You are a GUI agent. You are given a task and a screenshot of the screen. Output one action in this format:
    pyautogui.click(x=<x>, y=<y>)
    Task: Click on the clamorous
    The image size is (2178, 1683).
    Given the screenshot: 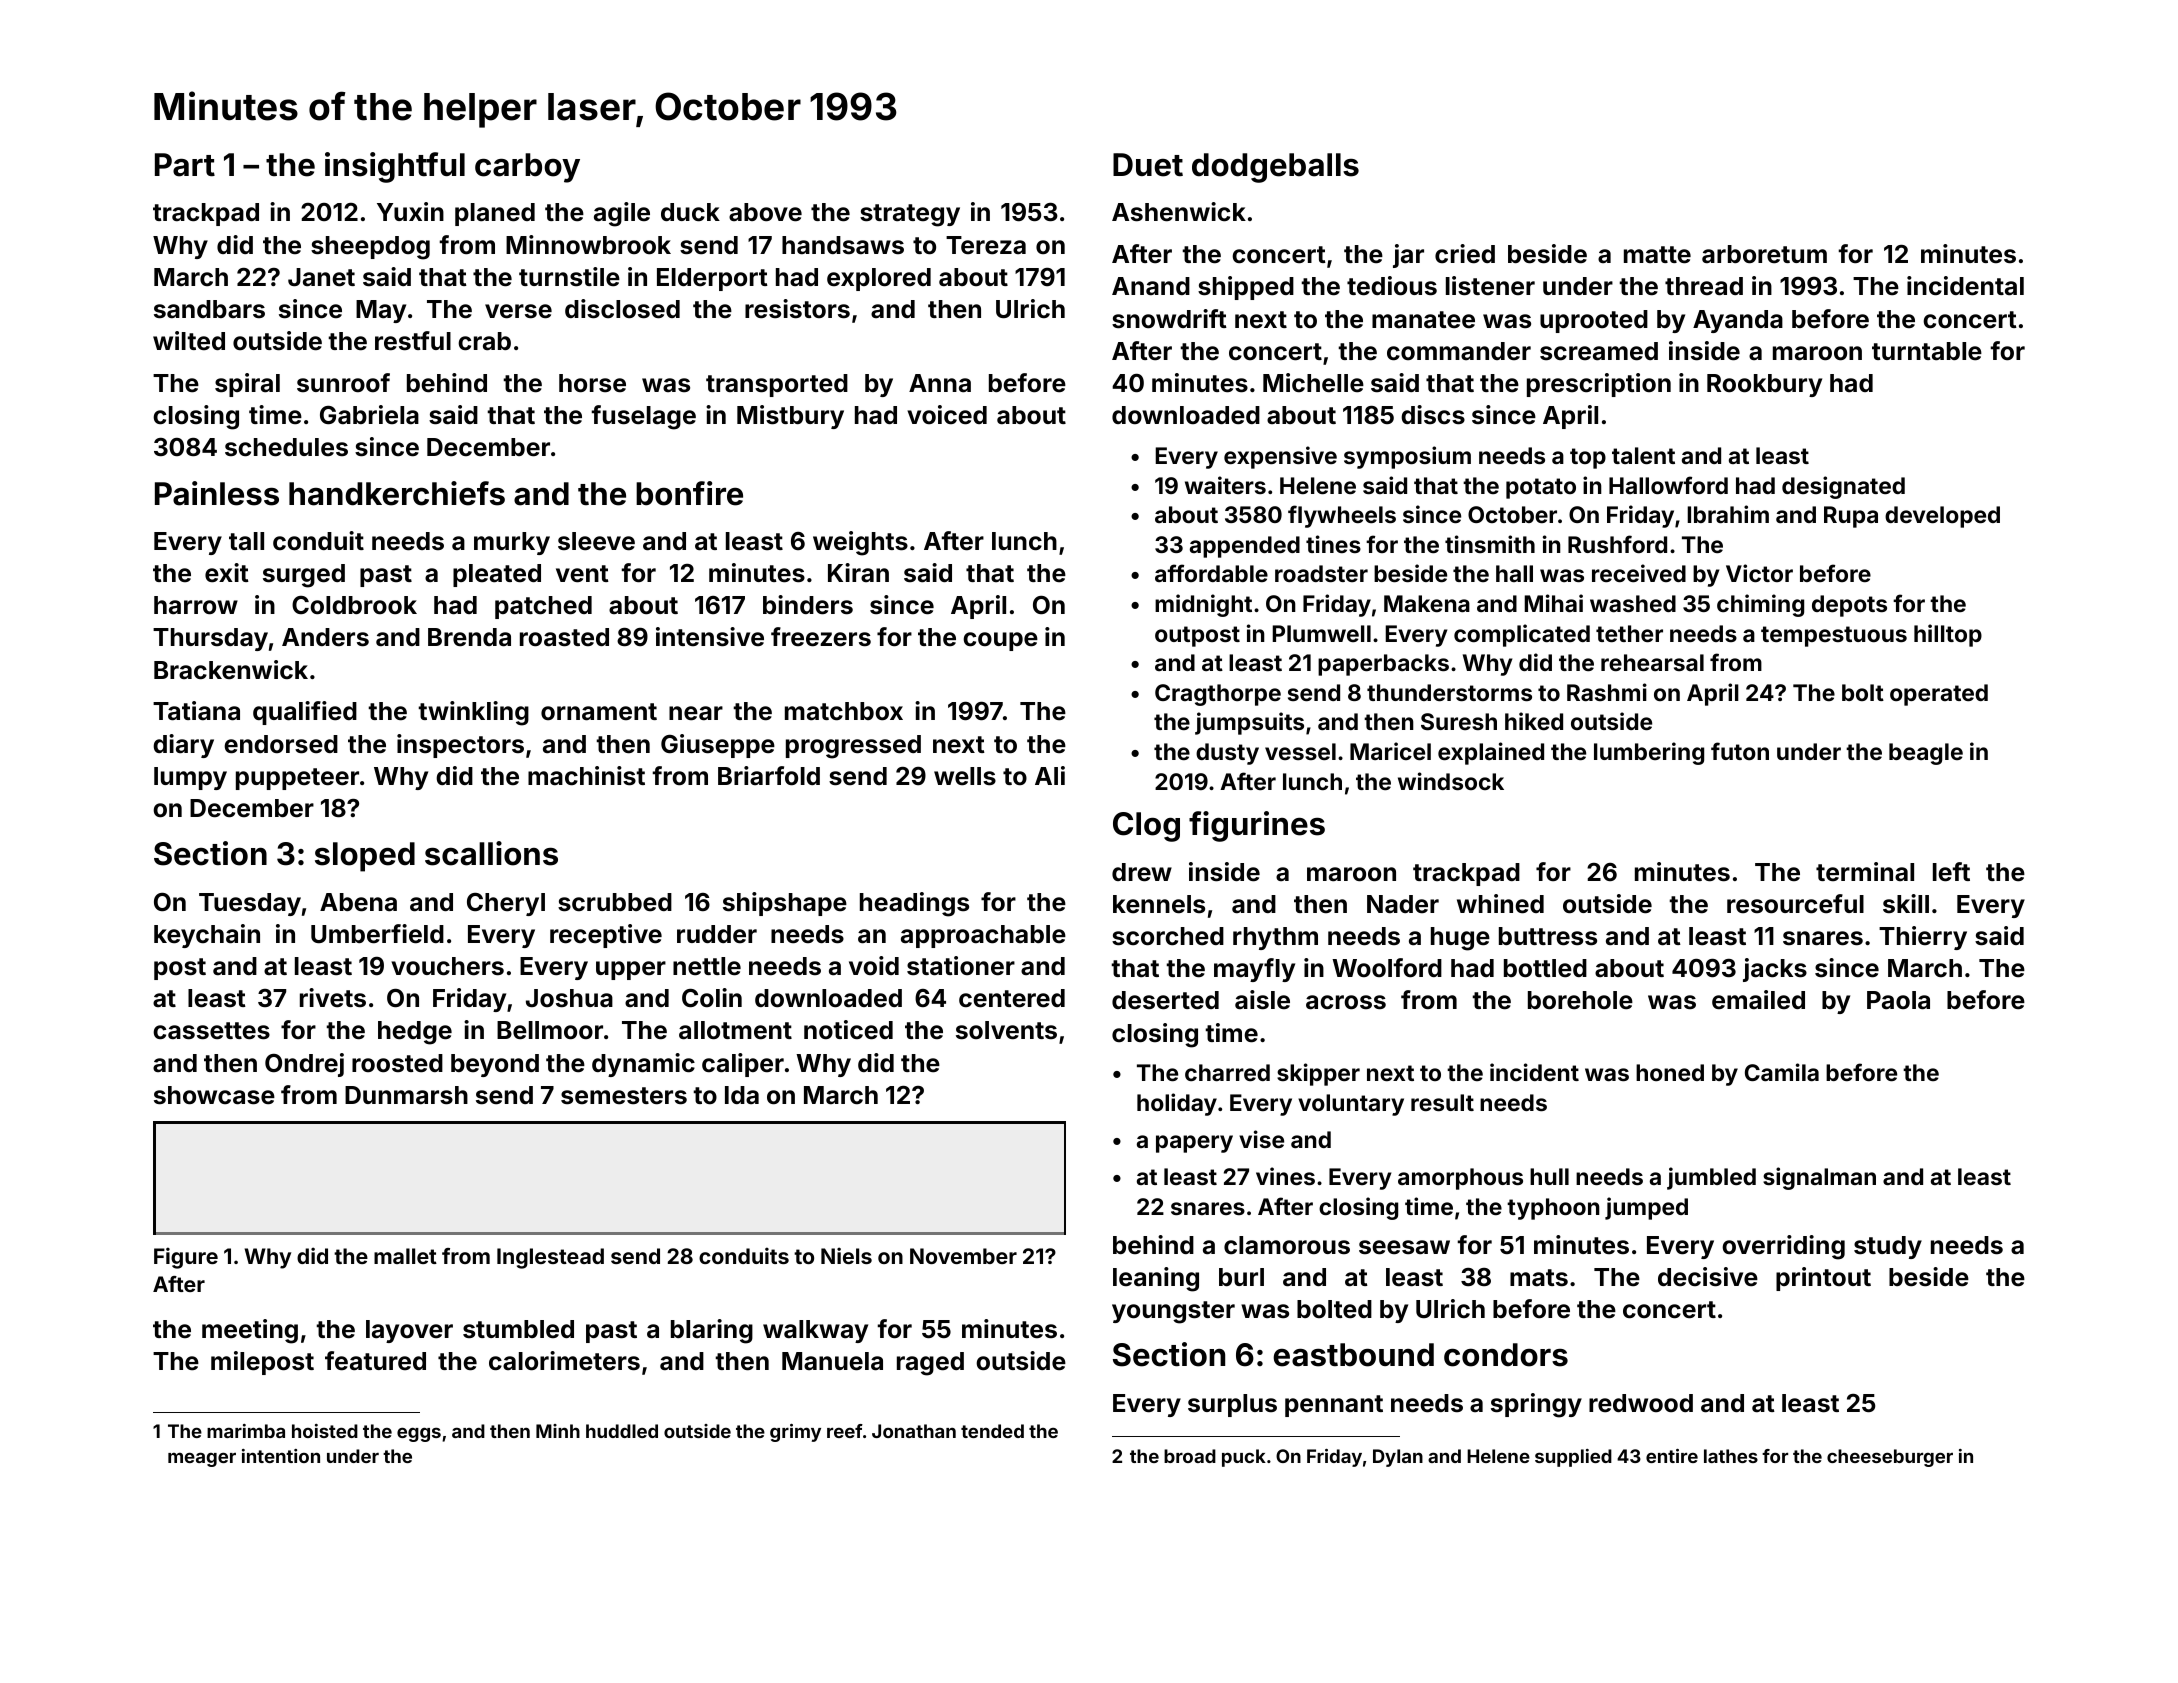 What is the action you would take?
    pyautogui.click(x=1287, y=1245)
